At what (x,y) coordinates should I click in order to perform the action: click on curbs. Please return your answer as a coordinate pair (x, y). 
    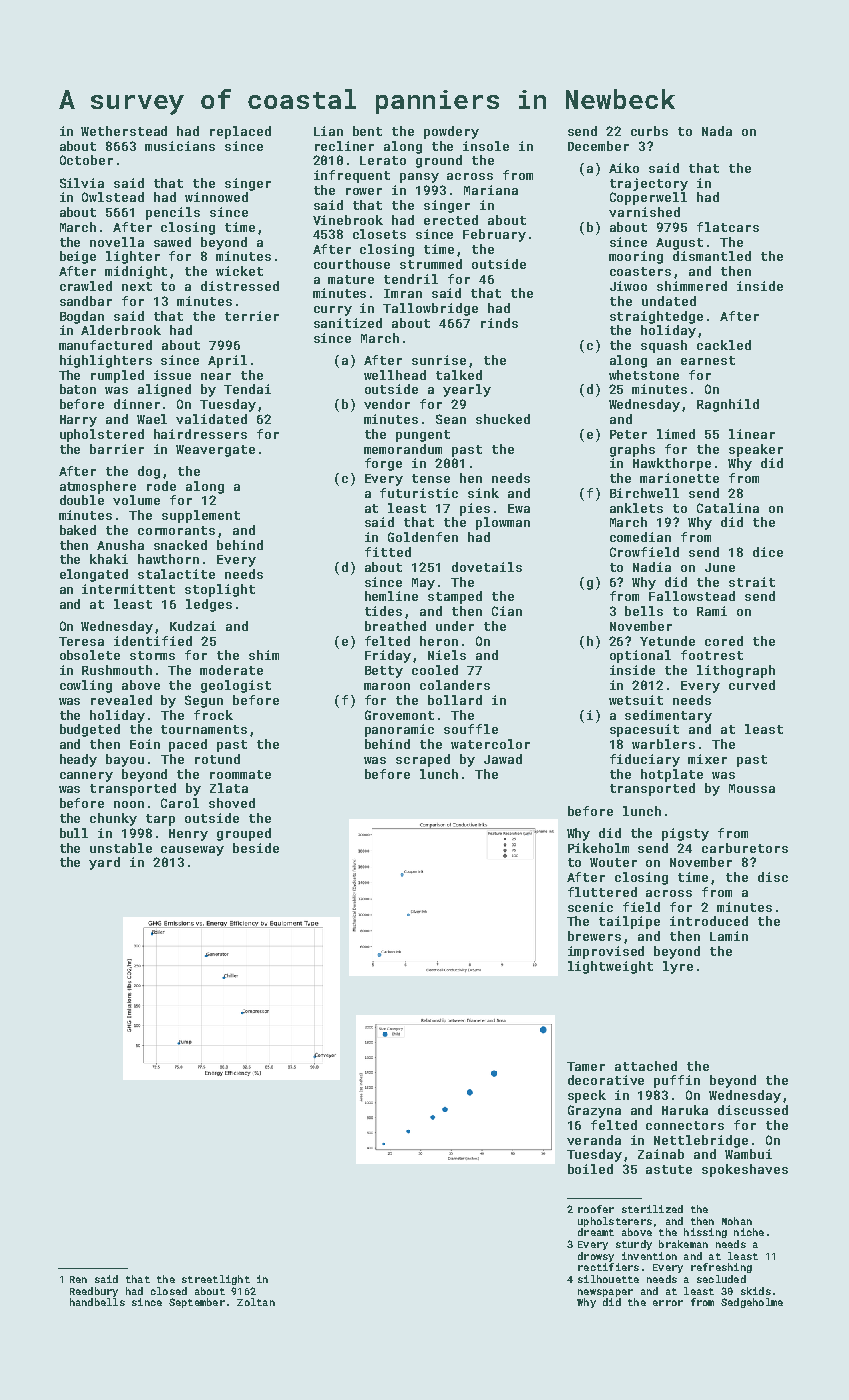
    Looking at the image, I should click on (649, 131).
